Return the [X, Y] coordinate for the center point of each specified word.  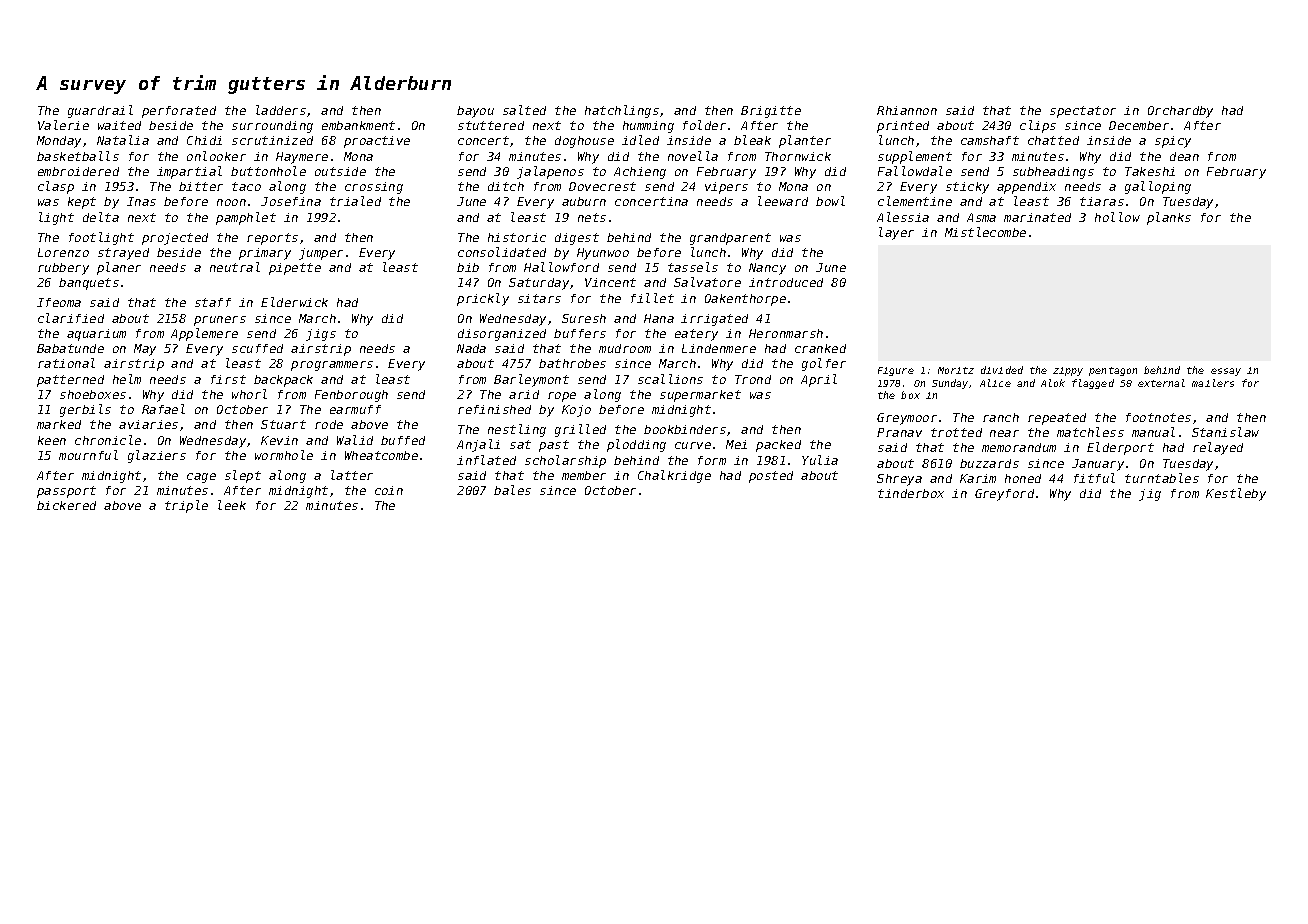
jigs [321, 335]
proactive [377, 142]
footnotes [1158, 417]
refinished [494, 409]
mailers [1213, 383]
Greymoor [907, 419]
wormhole [284, 455]
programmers [332, 366]
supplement [915, 157]
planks [1169, 218]
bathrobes [572, 363]
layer [896, 233]
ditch [506, 186]
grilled [580, 430]
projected [175, 239]
